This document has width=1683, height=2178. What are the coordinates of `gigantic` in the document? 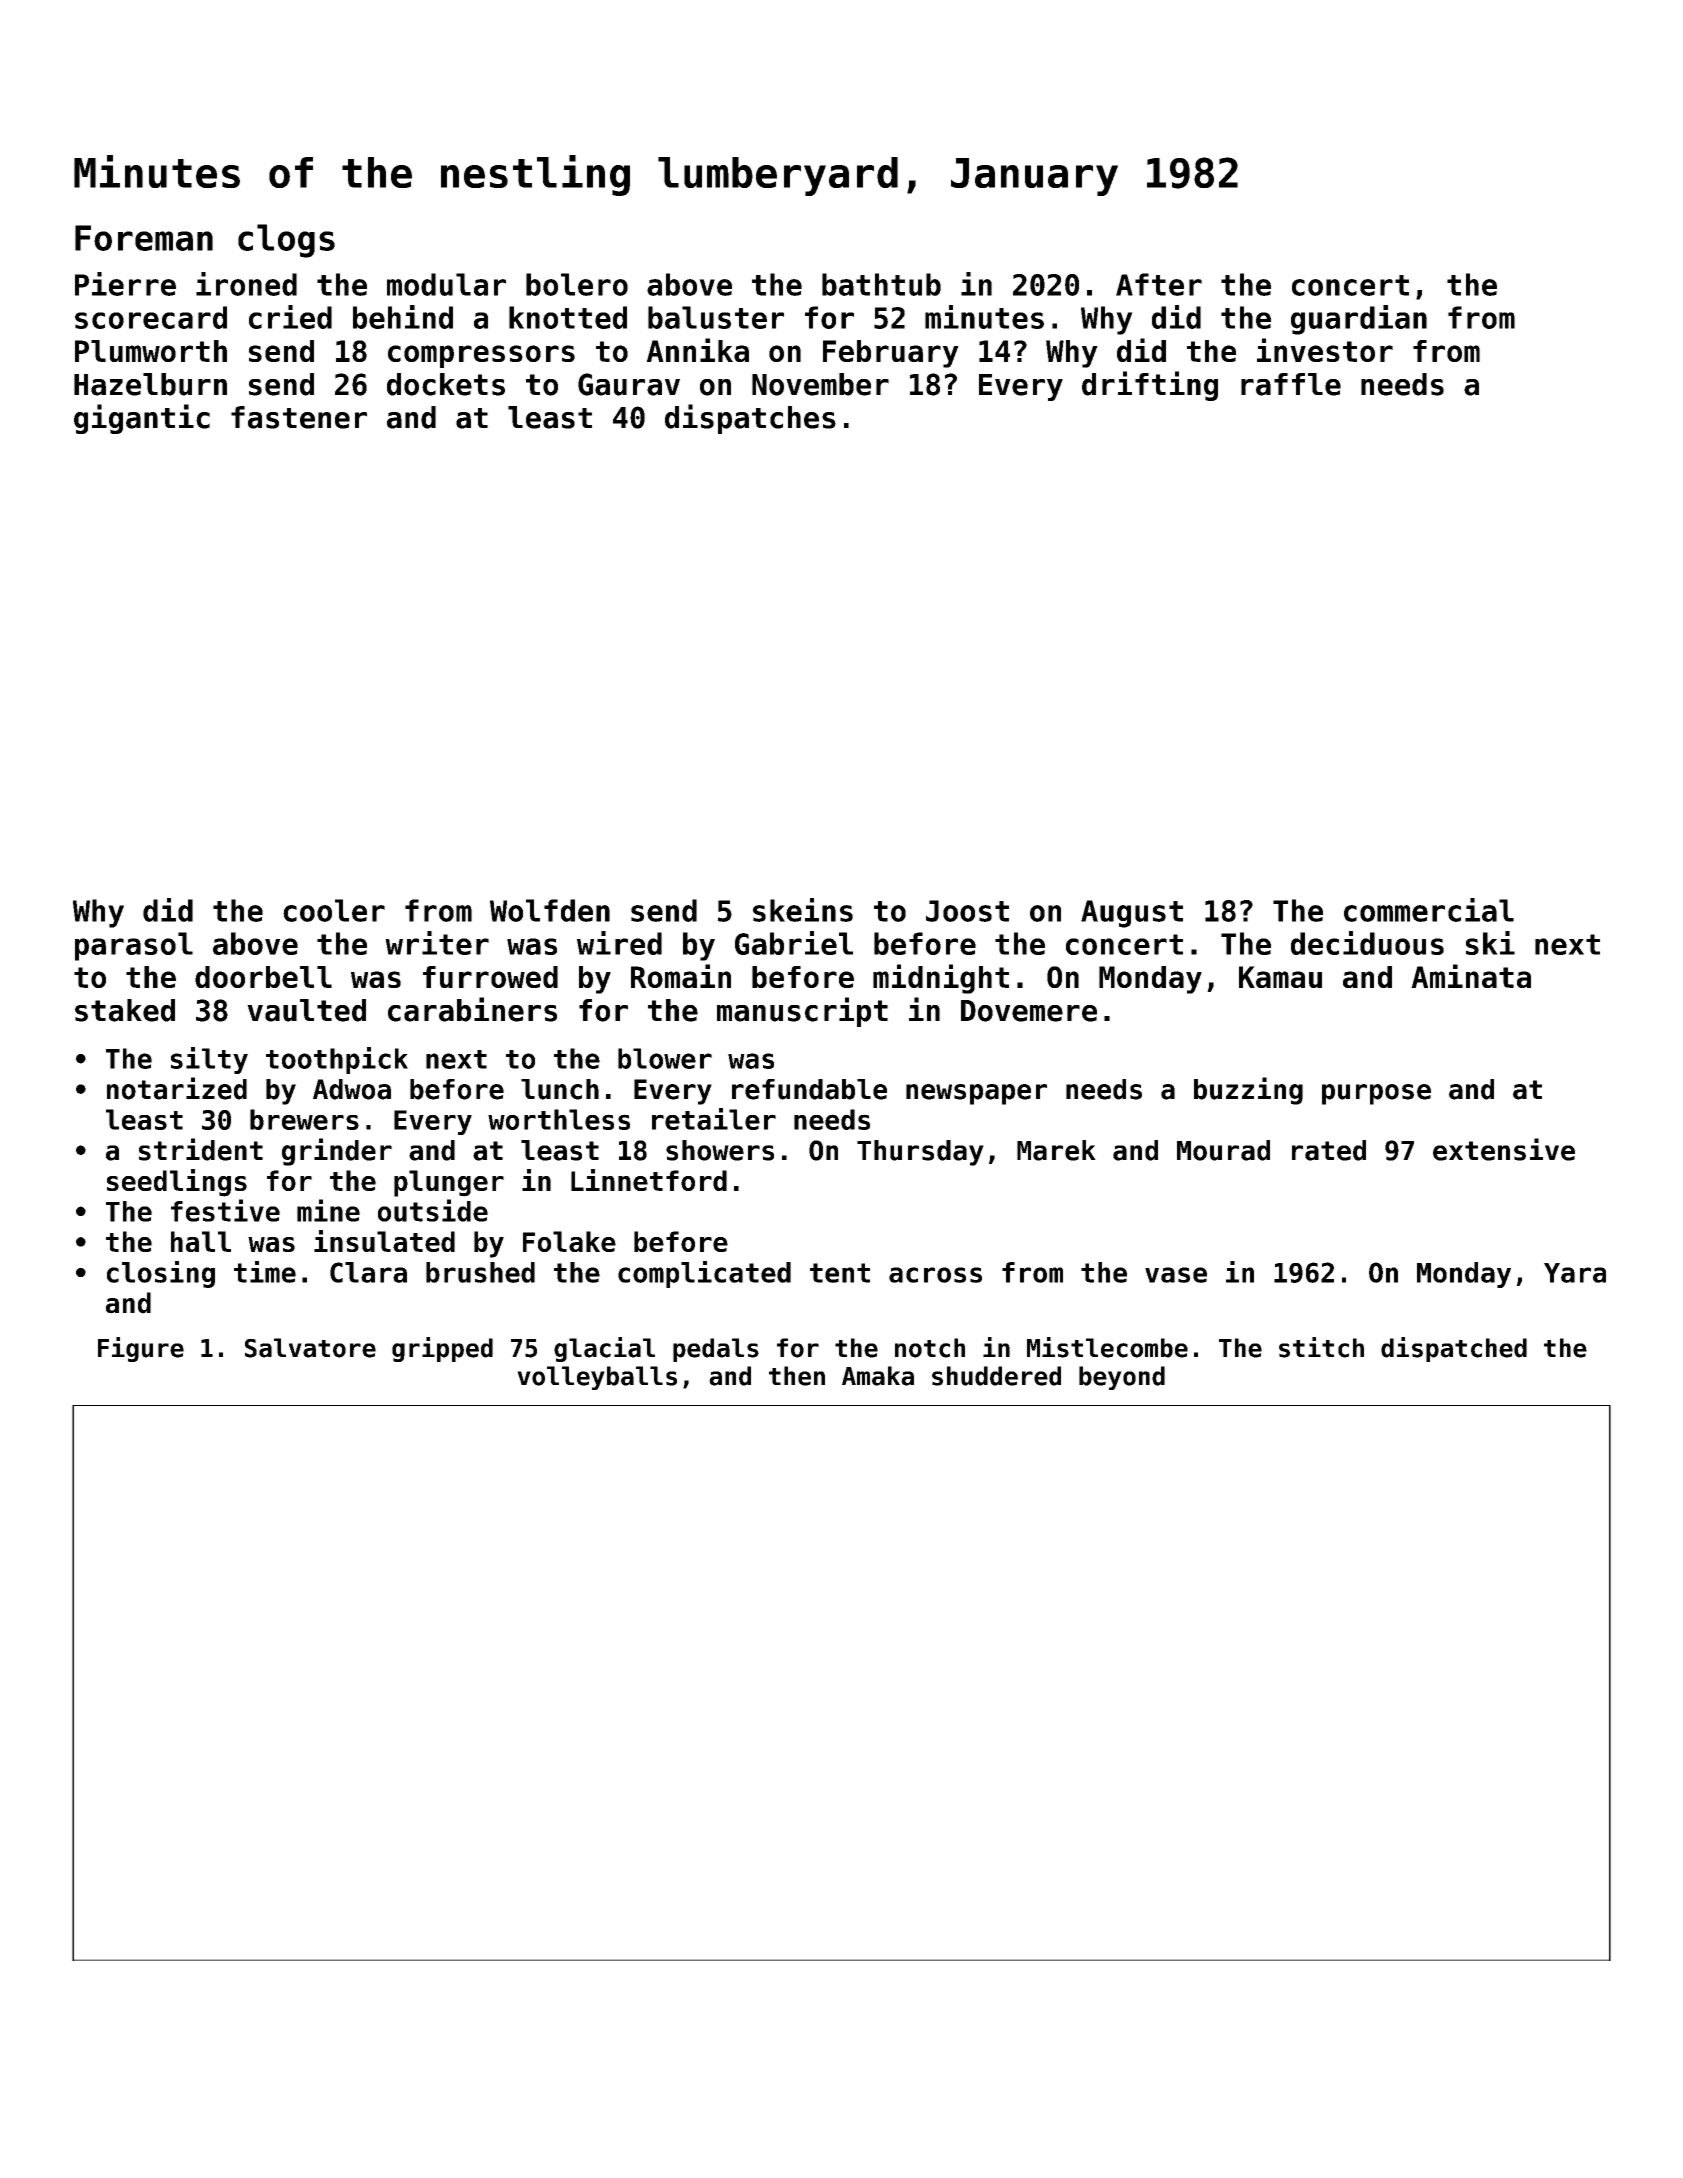 It's located at (142, 419).
